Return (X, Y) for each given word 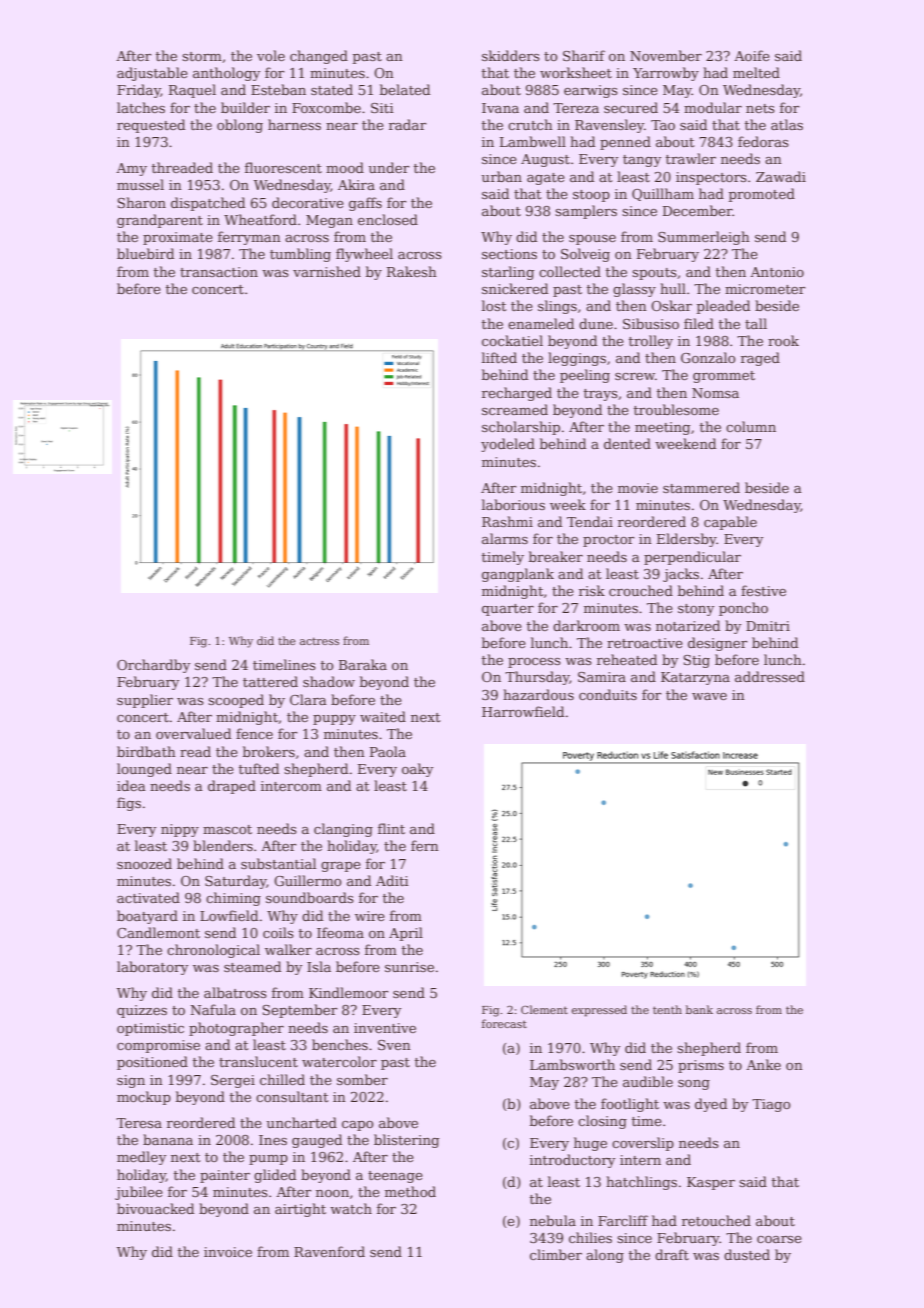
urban (502, 176)
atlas (787, 124)
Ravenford (329, 1251)
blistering (406, 1141)
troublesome (676, 409)
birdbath (146, 751)
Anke (763, 1064)
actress (319, 641)
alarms (505, 538)
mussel (140, 184)
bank (699, 1009)
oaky (417, 770)
